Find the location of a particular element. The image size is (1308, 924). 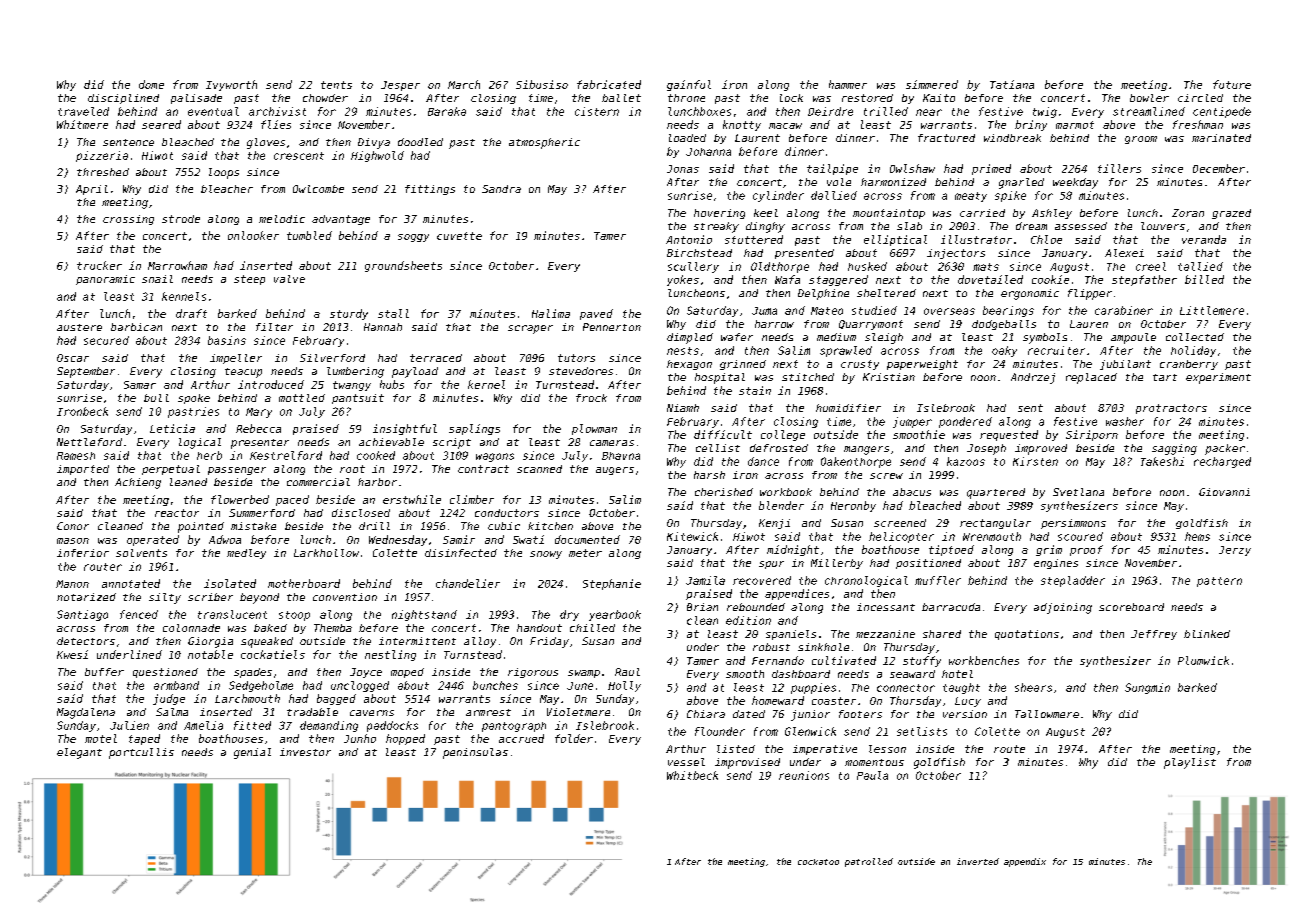

Tatiana is located at coordinates (1012, 84).
